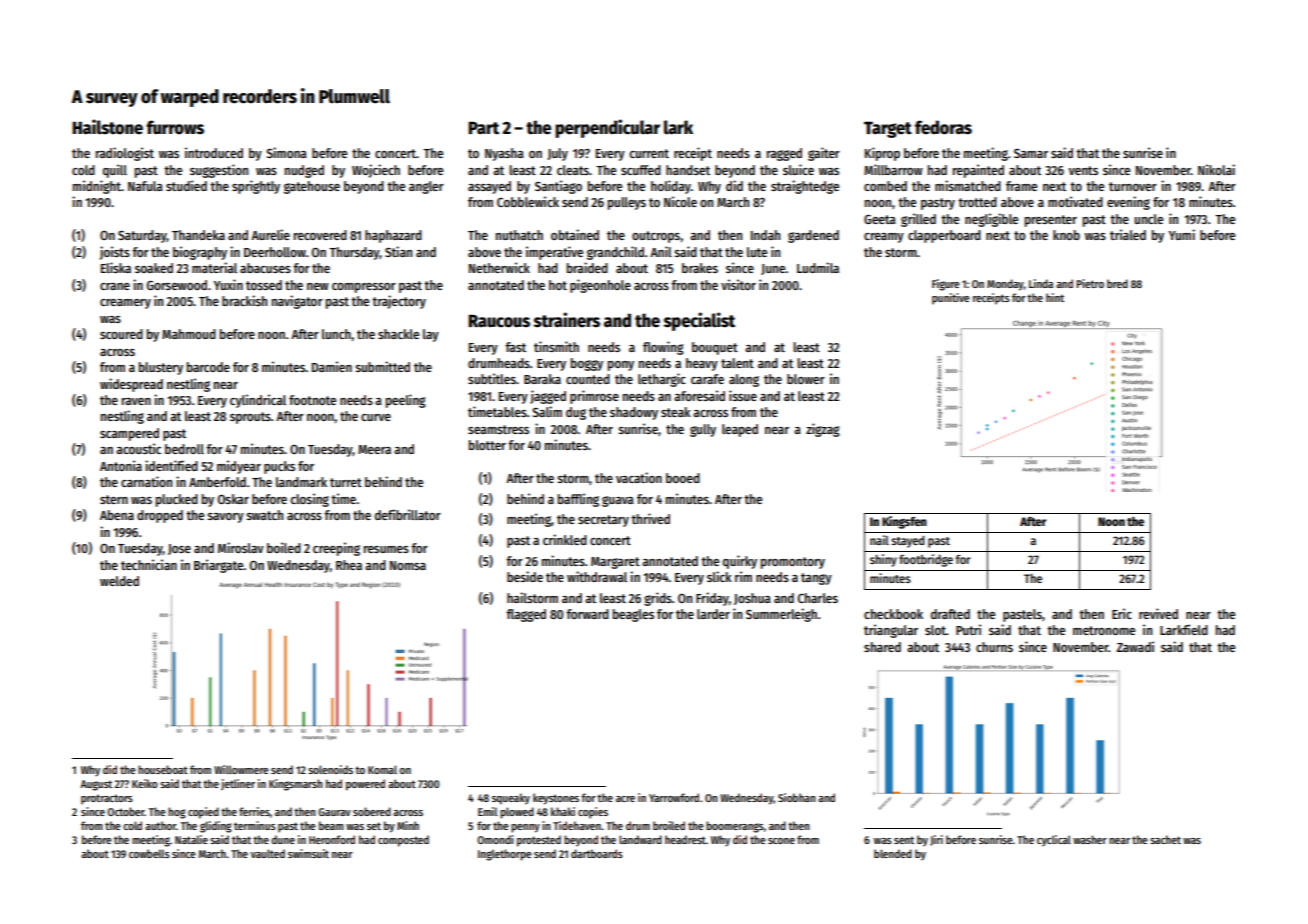  I want to click on uncle, so click(1148, 219).
